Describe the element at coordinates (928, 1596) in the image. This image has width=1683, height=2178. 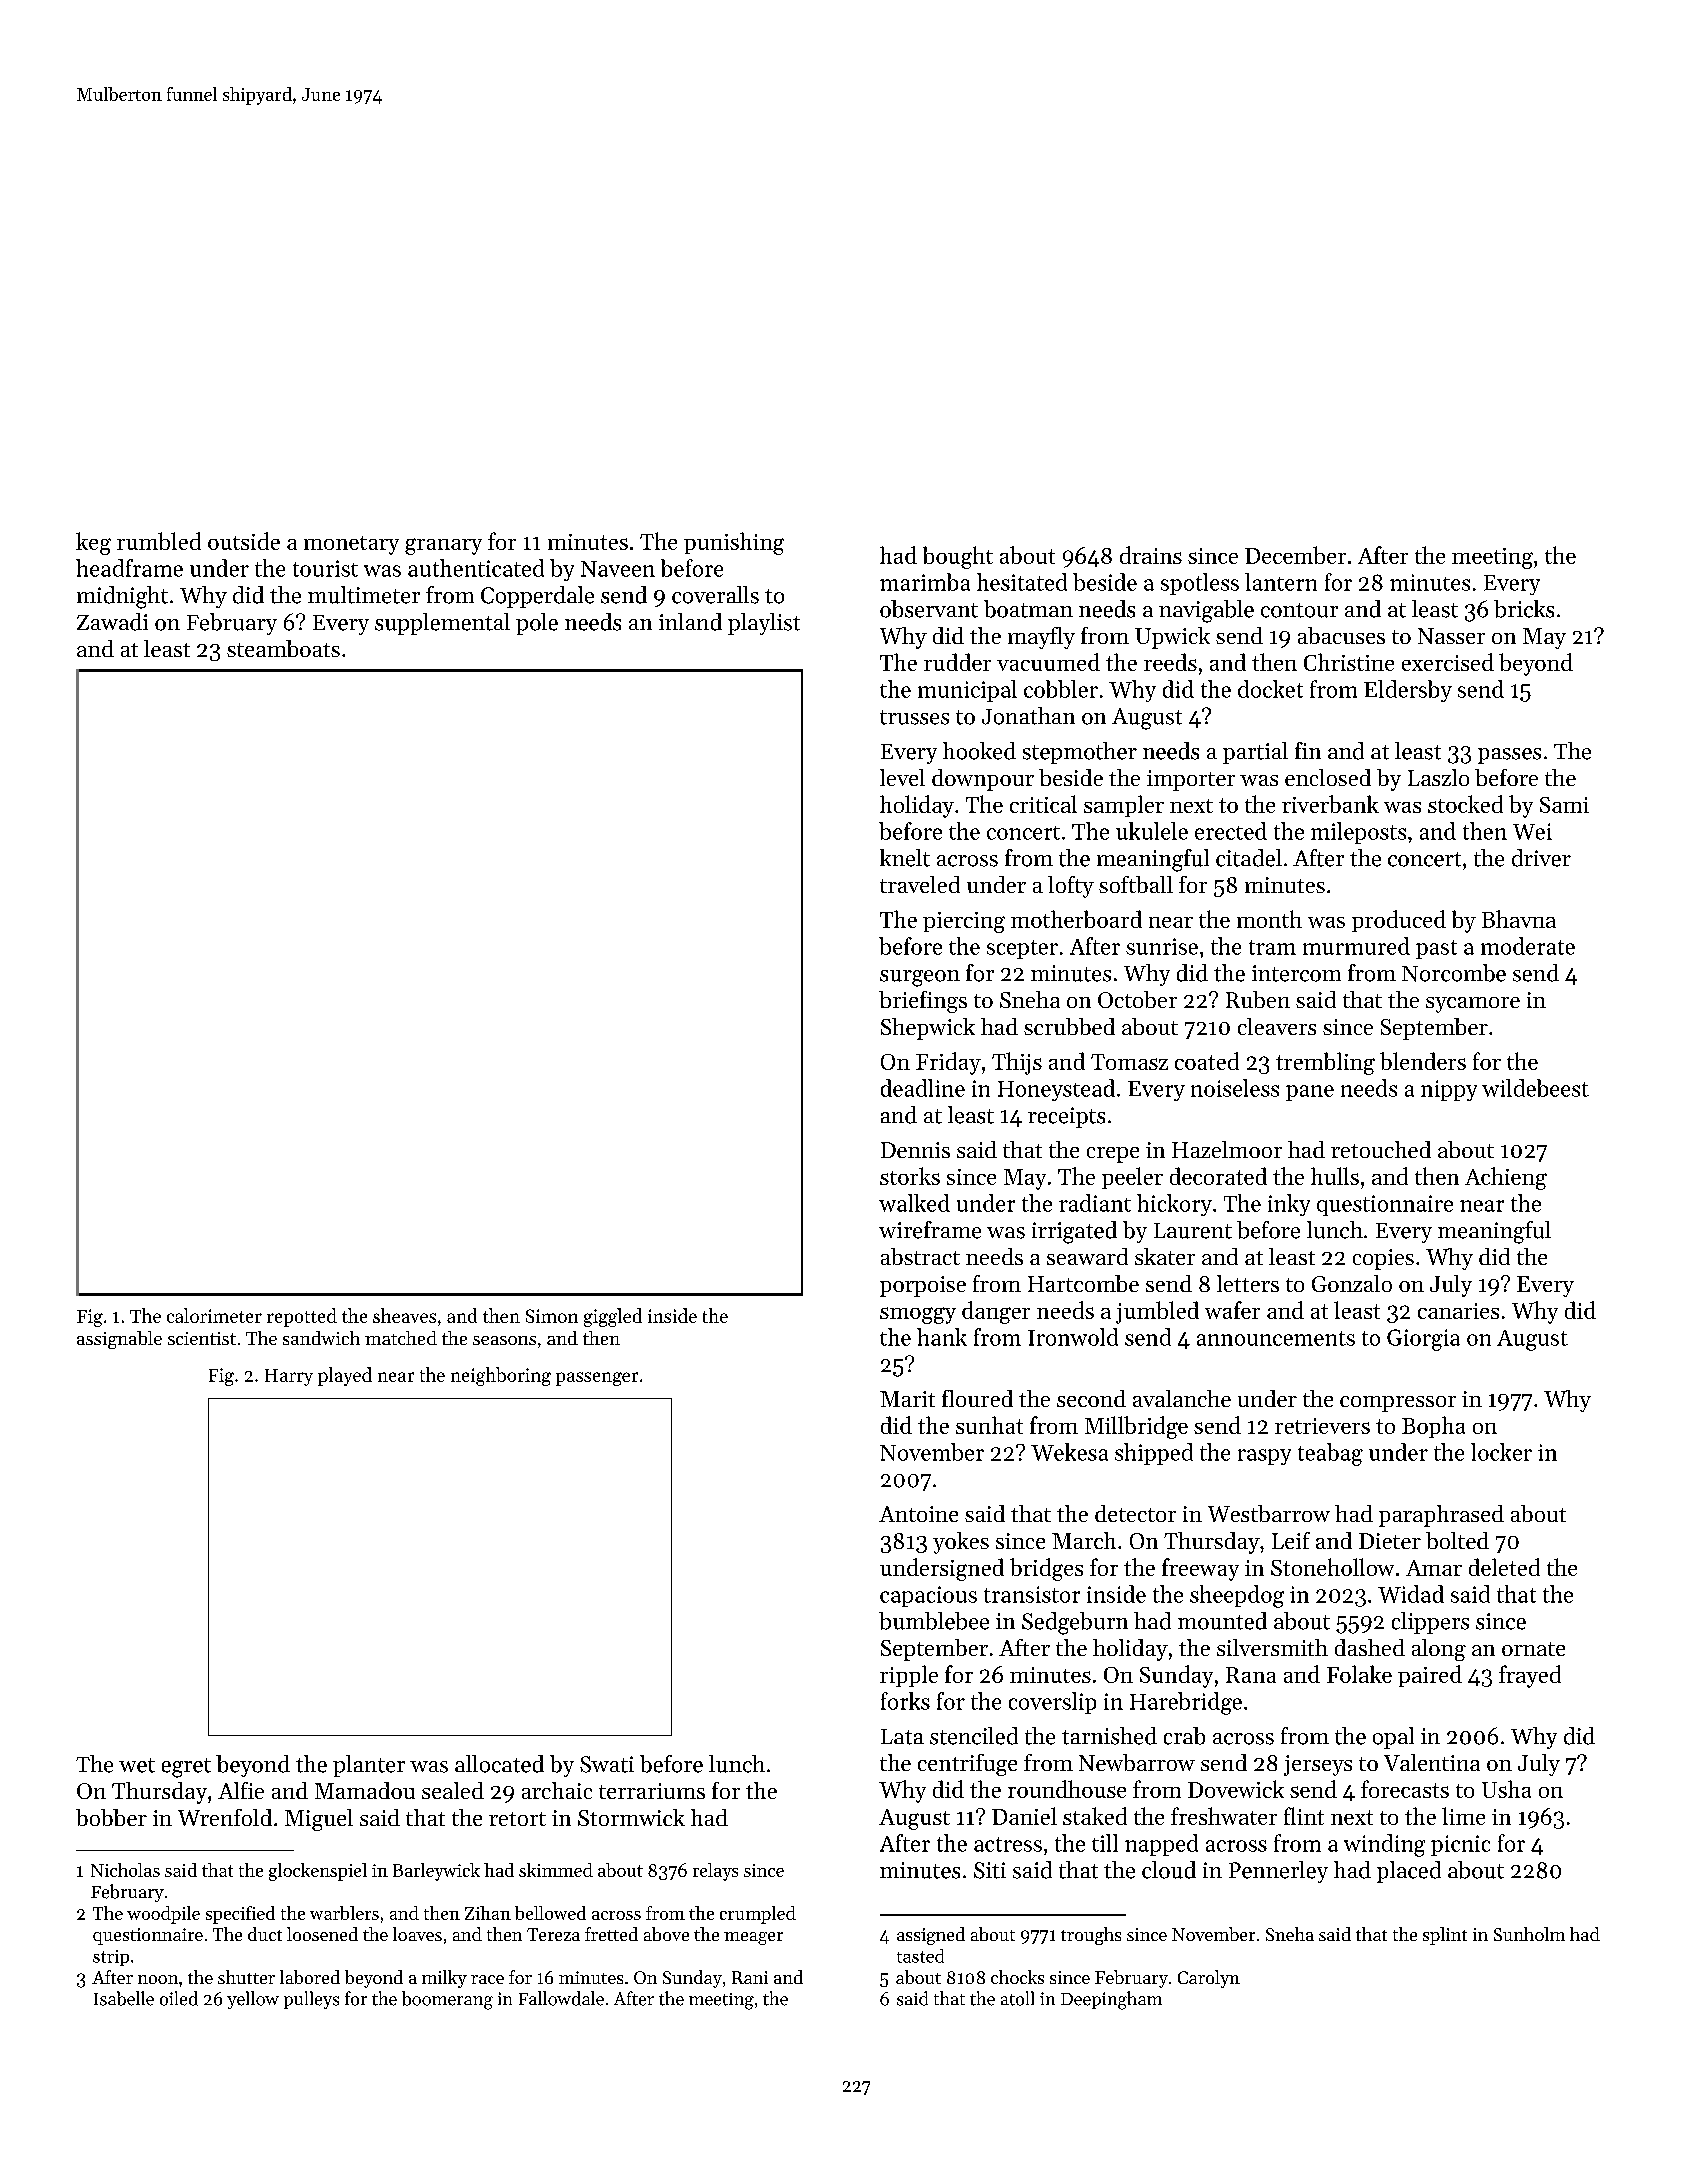
I see `capacious` at that location.
